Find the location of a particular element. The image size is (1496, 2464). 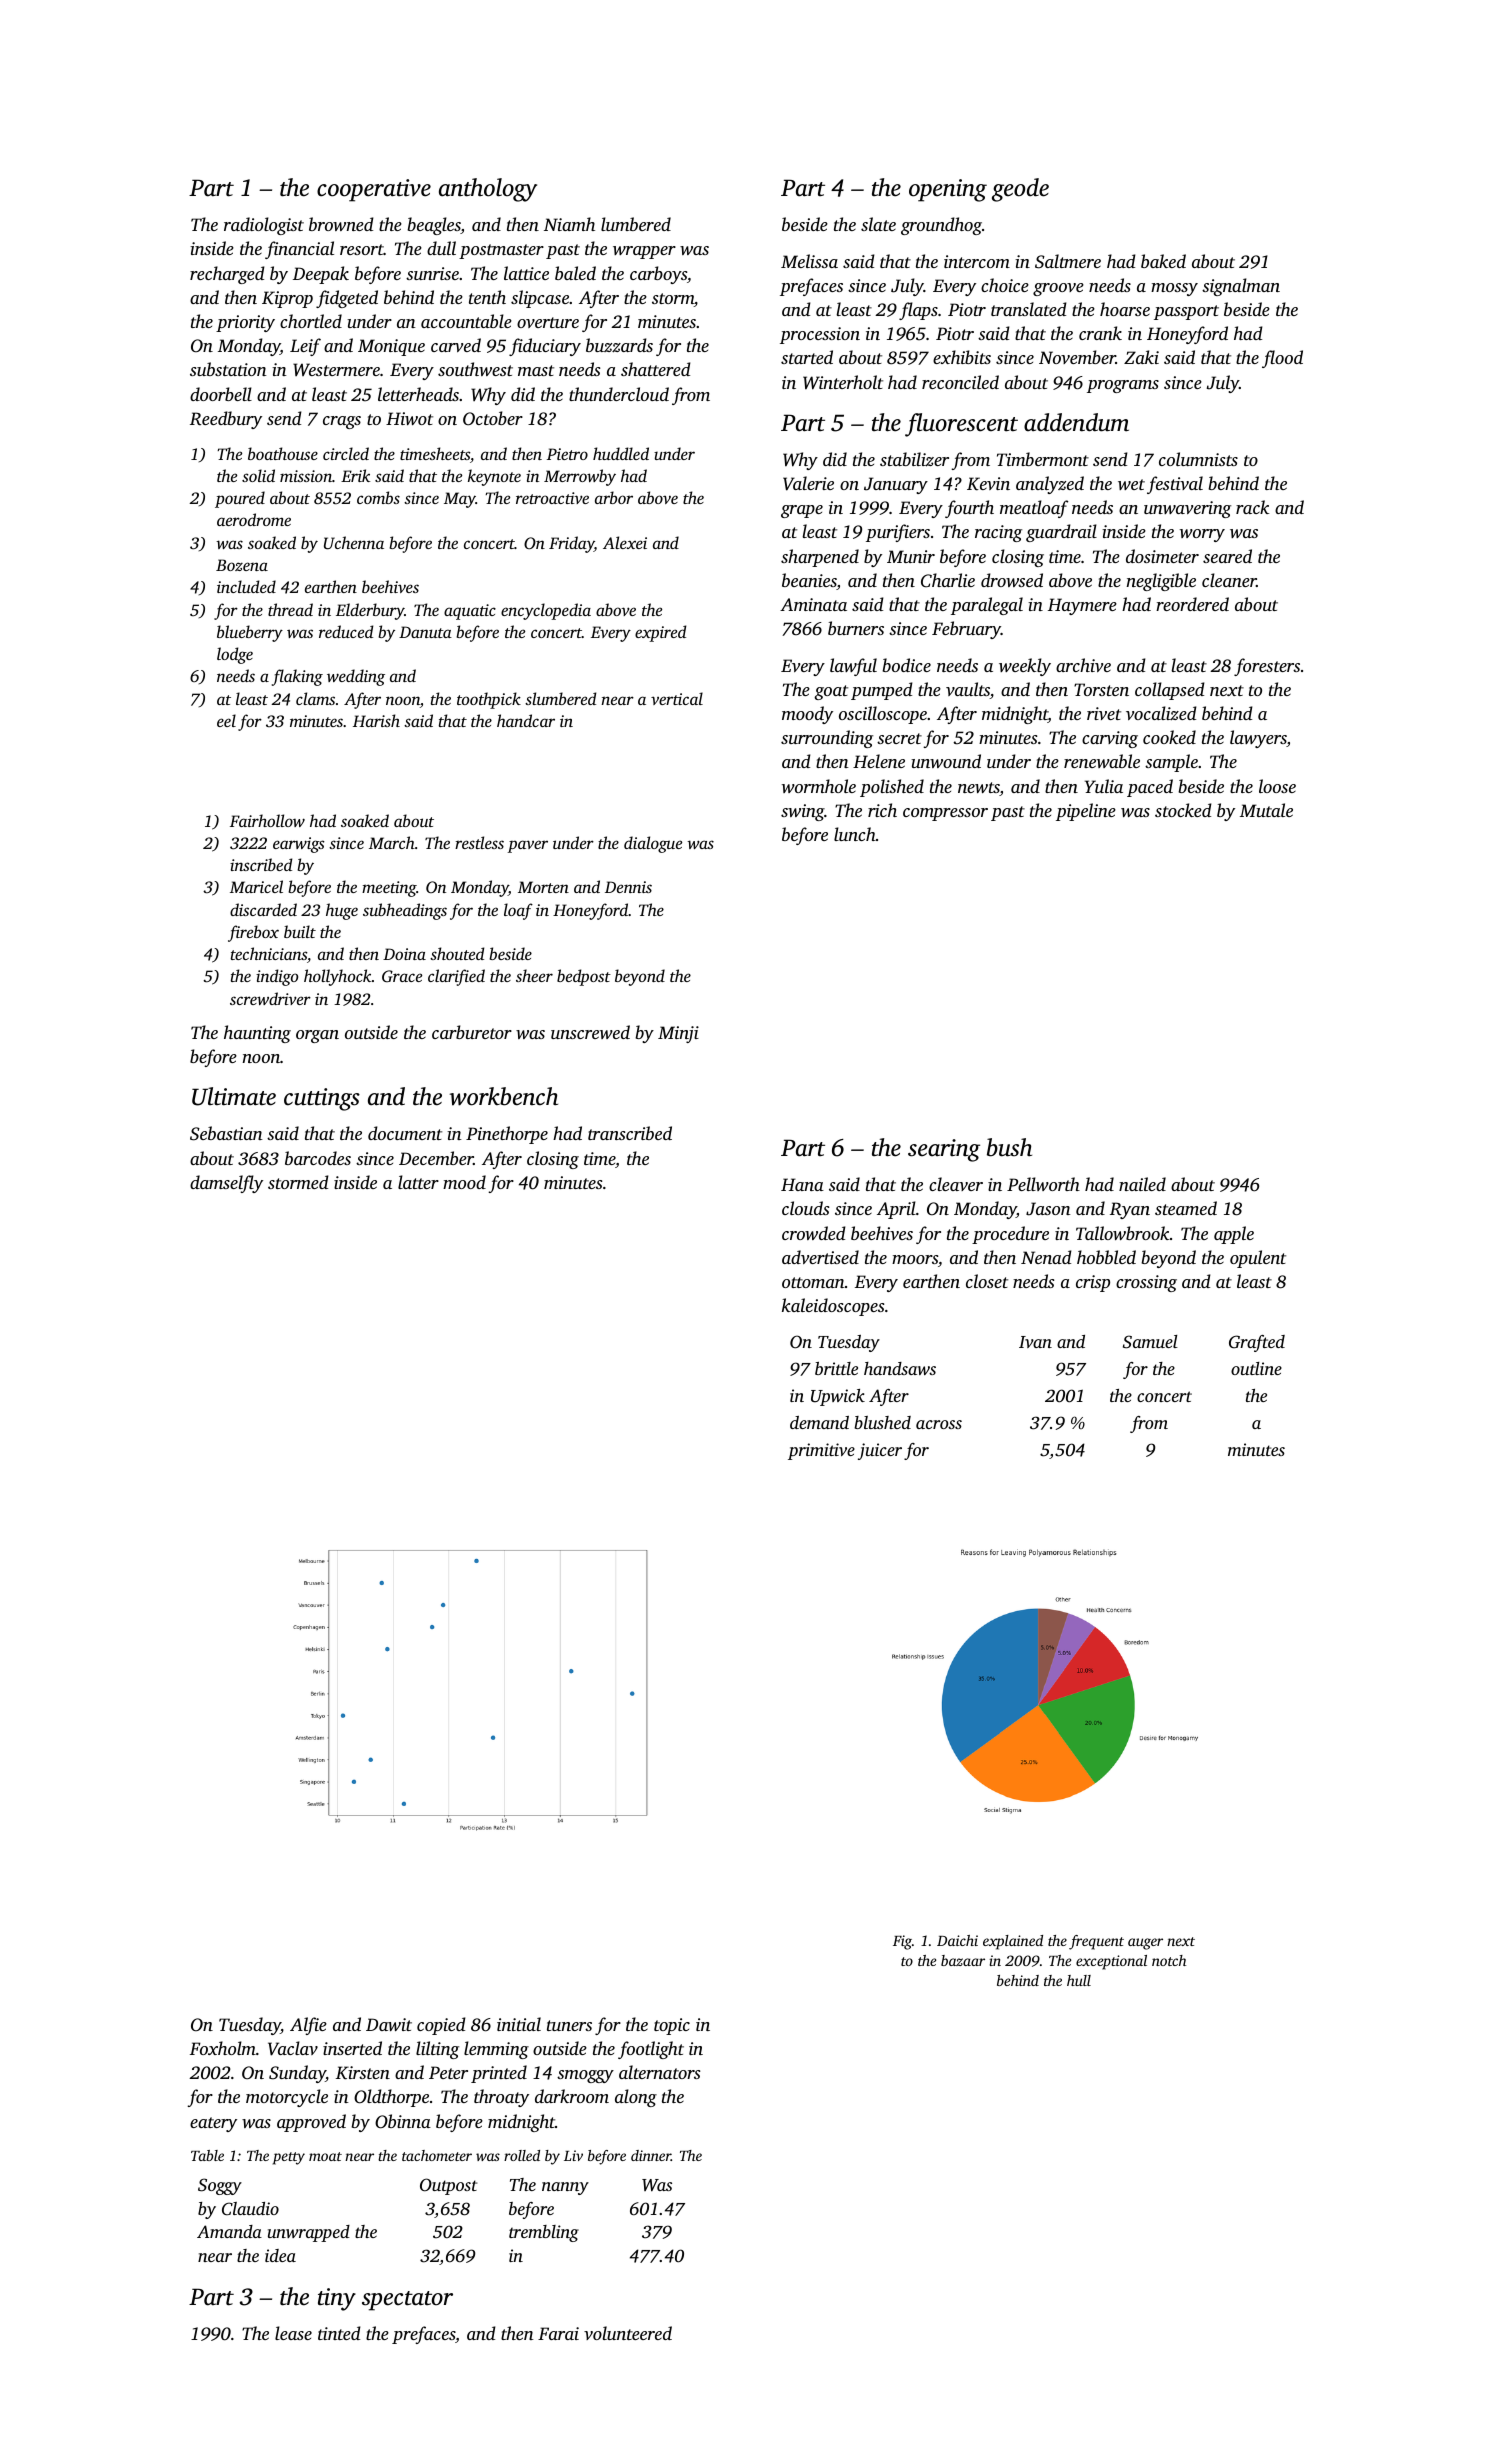

primitive is located at coordinates (821, 1451).
